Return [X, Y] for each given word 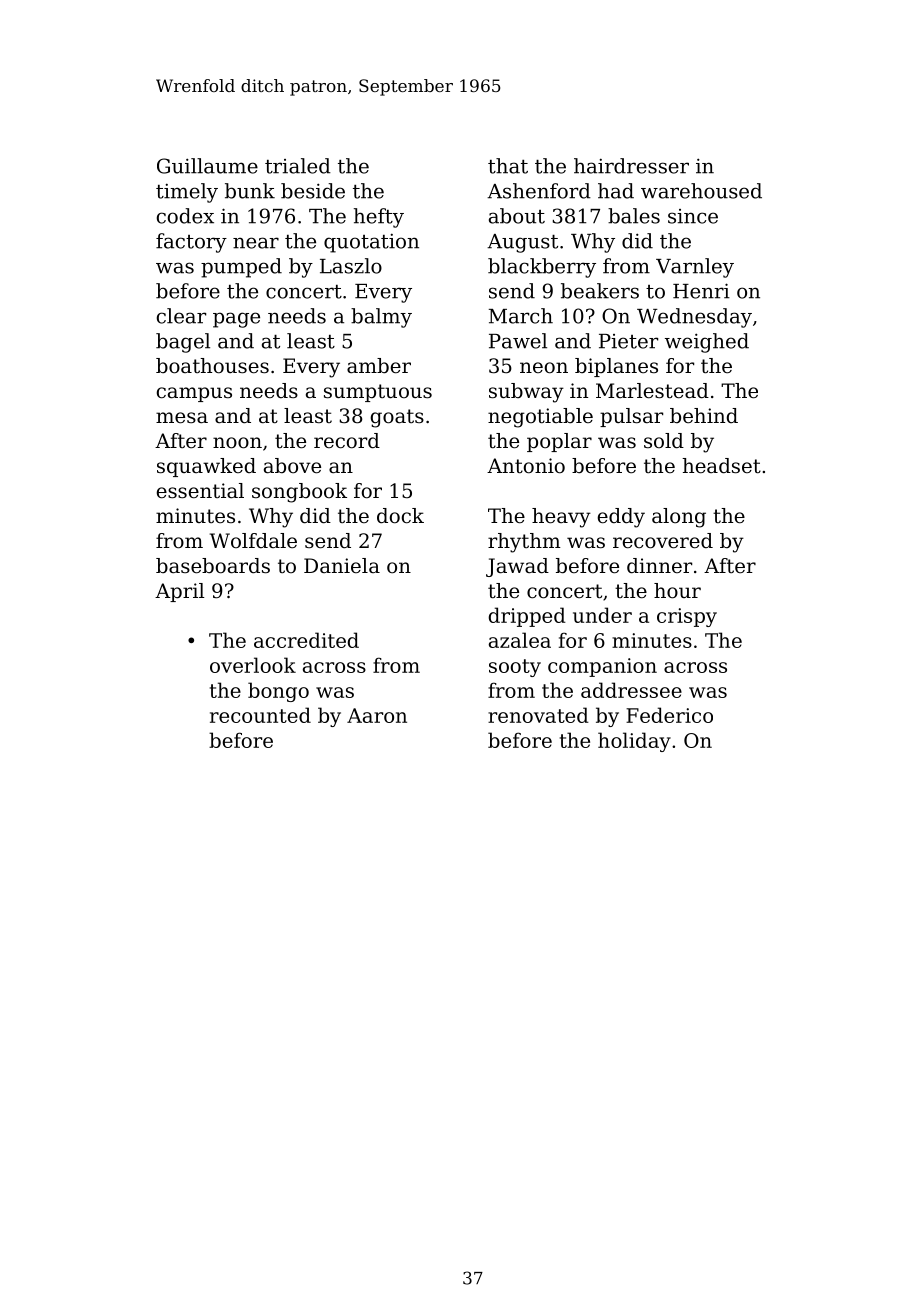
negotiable [540, 418]
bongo [278, 692]
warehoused [701, 191]
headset [721, 466]
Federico [669, 715]
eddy [621, 518]
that [508, 166]
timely [187, 193]
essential [200, 491]
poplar [559, 442]
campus [194, 394]
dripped [527, 617]
